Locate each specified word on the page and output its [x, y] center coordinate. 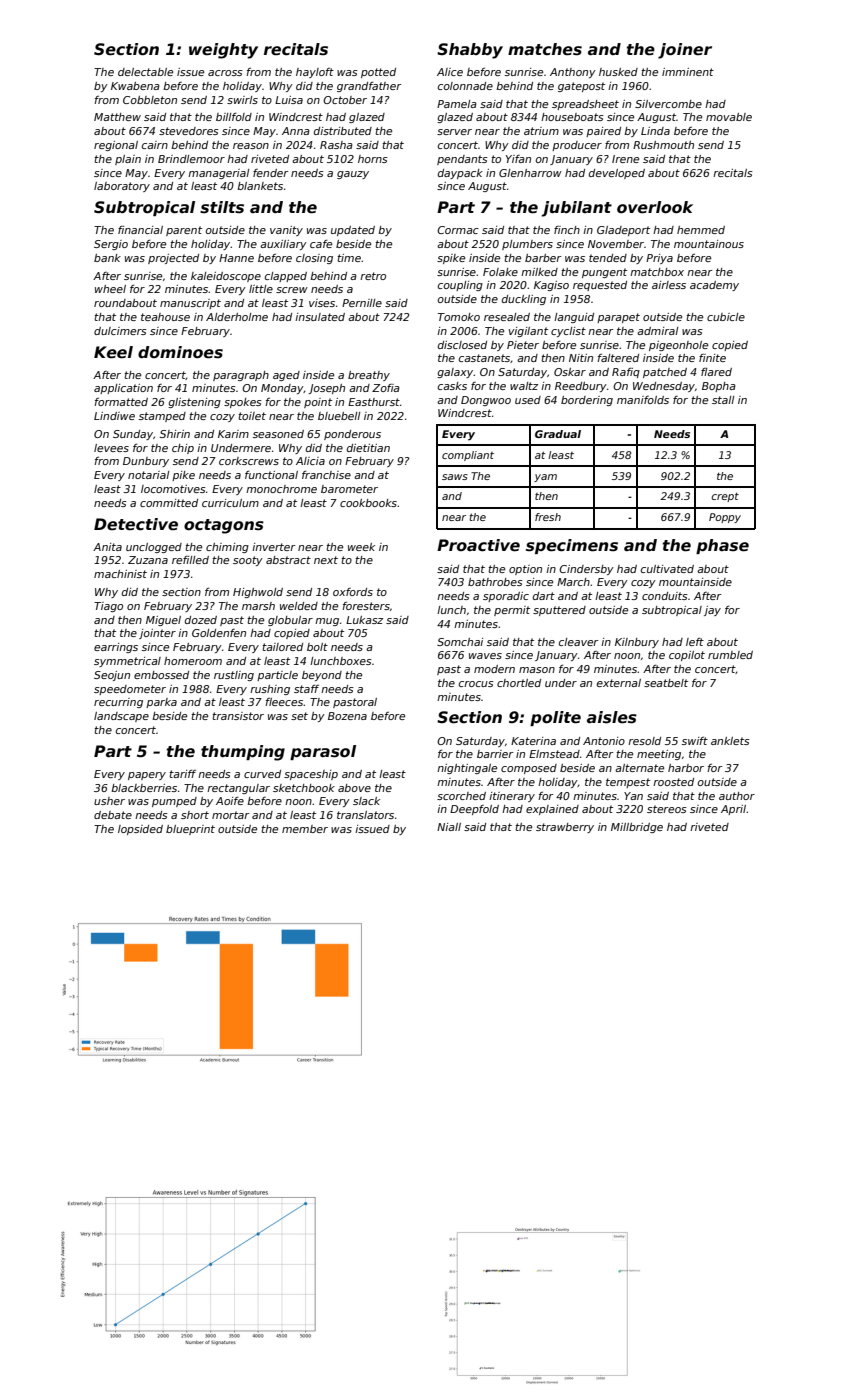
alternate [639, 768]
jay [712, 611]
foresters [366, 606]
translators [365, 815]
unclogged [154, 548]
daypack [460, 174]
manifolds [643, 400]
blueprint [190, 830]
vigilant [528, 332]
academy [714, 286]
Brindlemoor [191, 159]
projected [173, 259]
